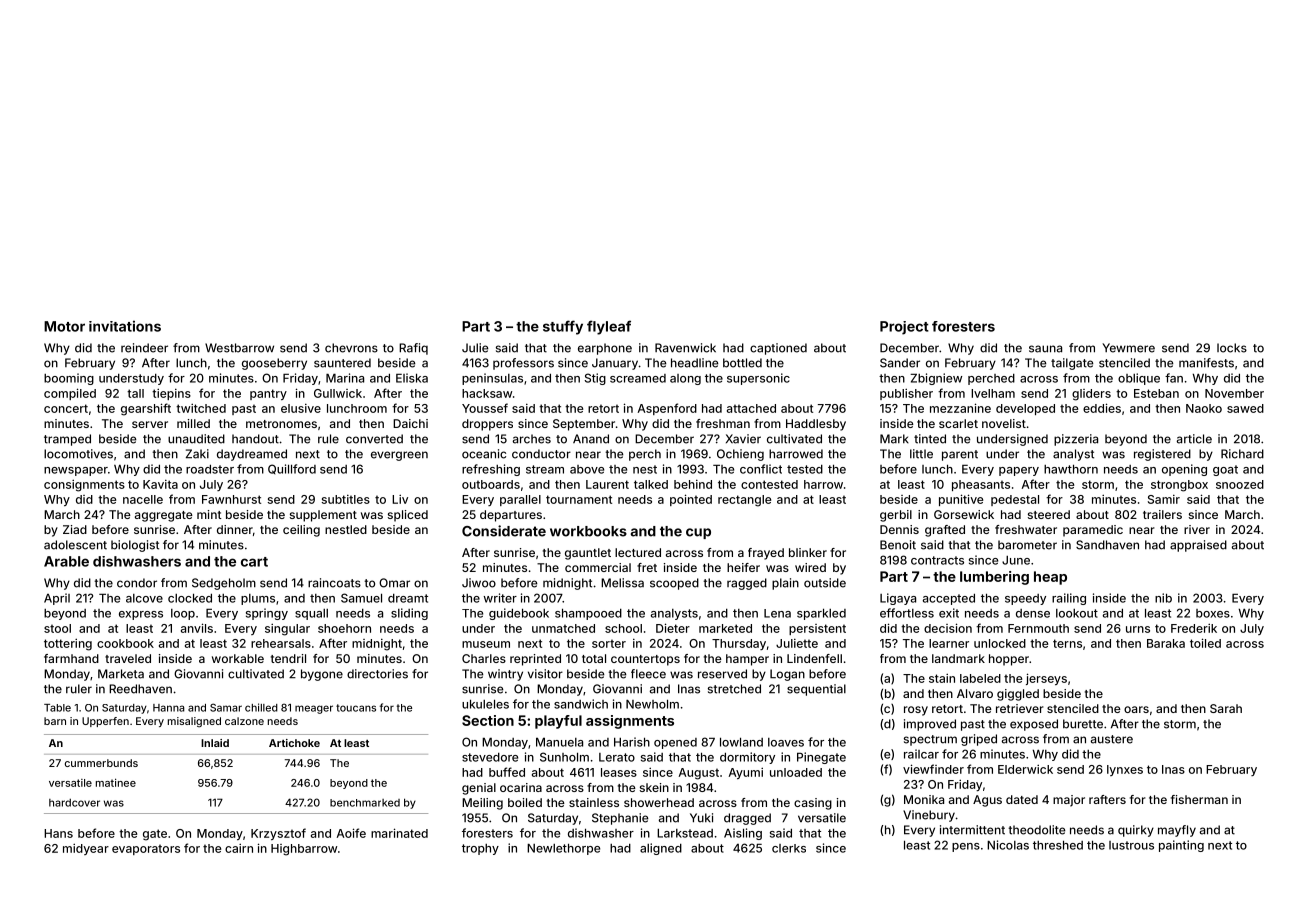 The width and height of the screenshot is (1308, 924). I want to click on workable, so click(238, 658).
